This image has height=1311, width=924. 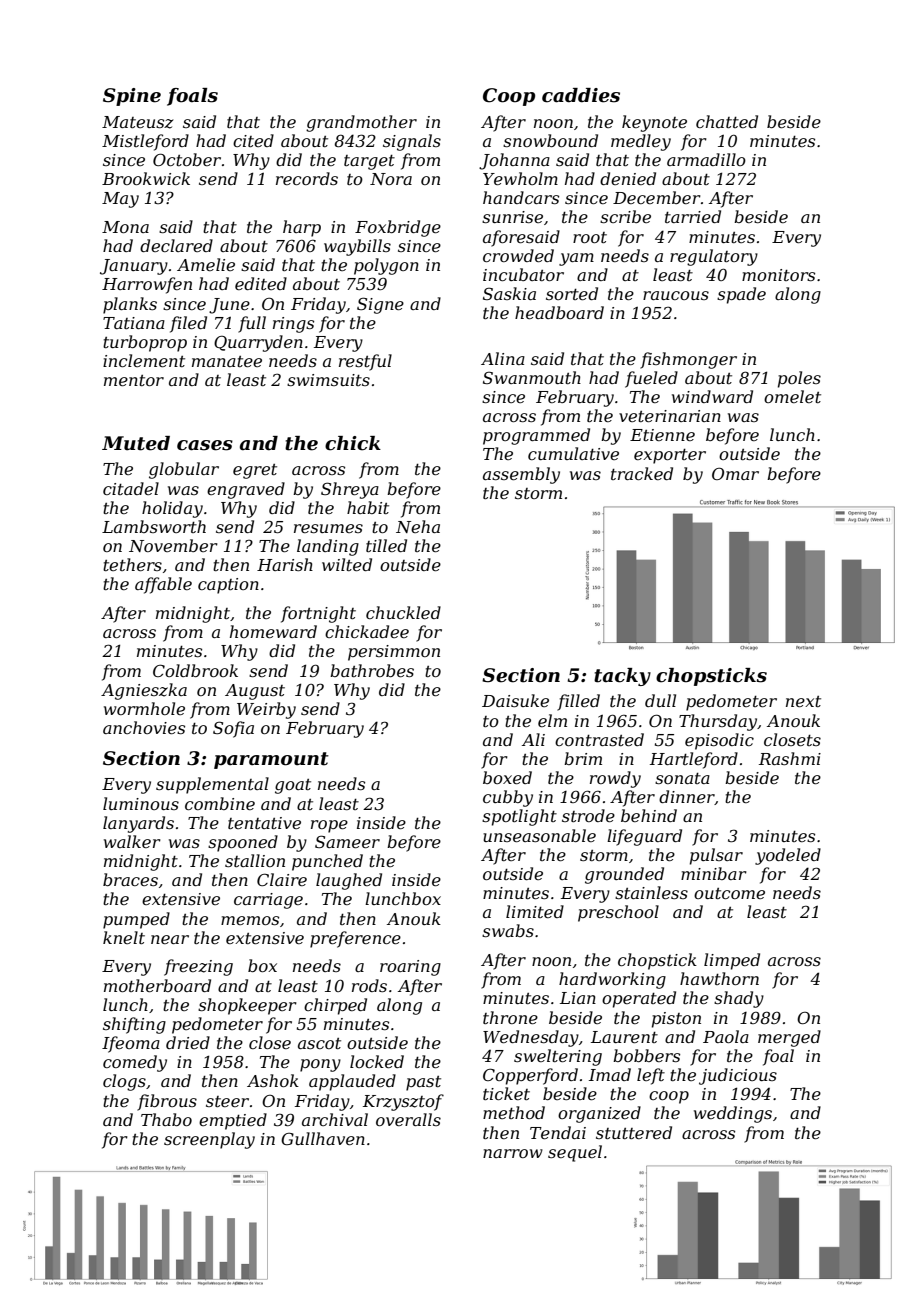 What do you see at coordinates (323, 1138) in the image?
I see `Gullhaven` at bounding box center [323, 1138].
